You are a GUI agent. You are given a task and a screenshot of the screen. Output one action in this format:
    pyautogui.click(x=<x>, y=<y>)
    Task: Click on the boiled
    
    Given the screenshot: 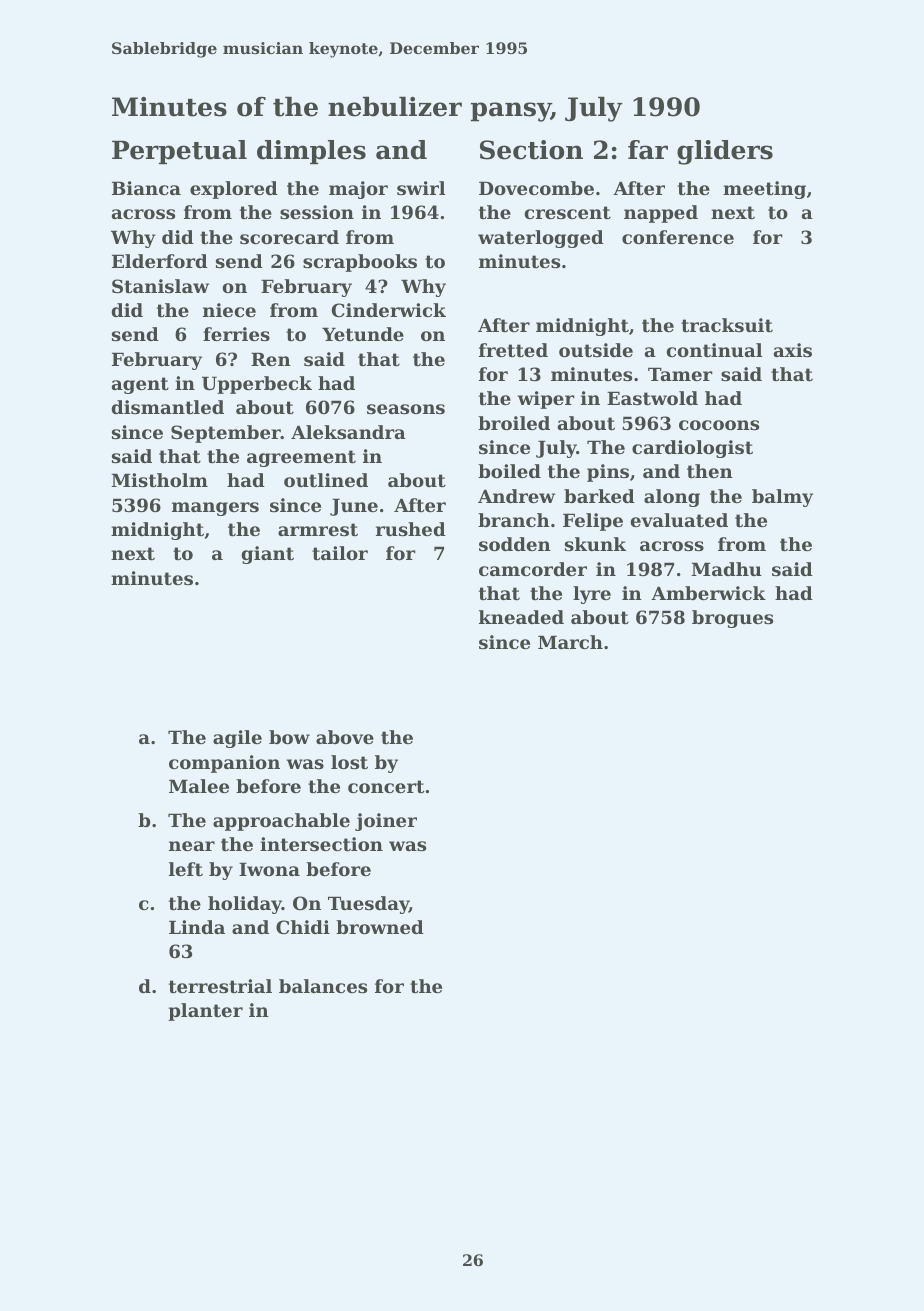 What is the action you would take?
    pyautogui.click(x=509, y=471)
